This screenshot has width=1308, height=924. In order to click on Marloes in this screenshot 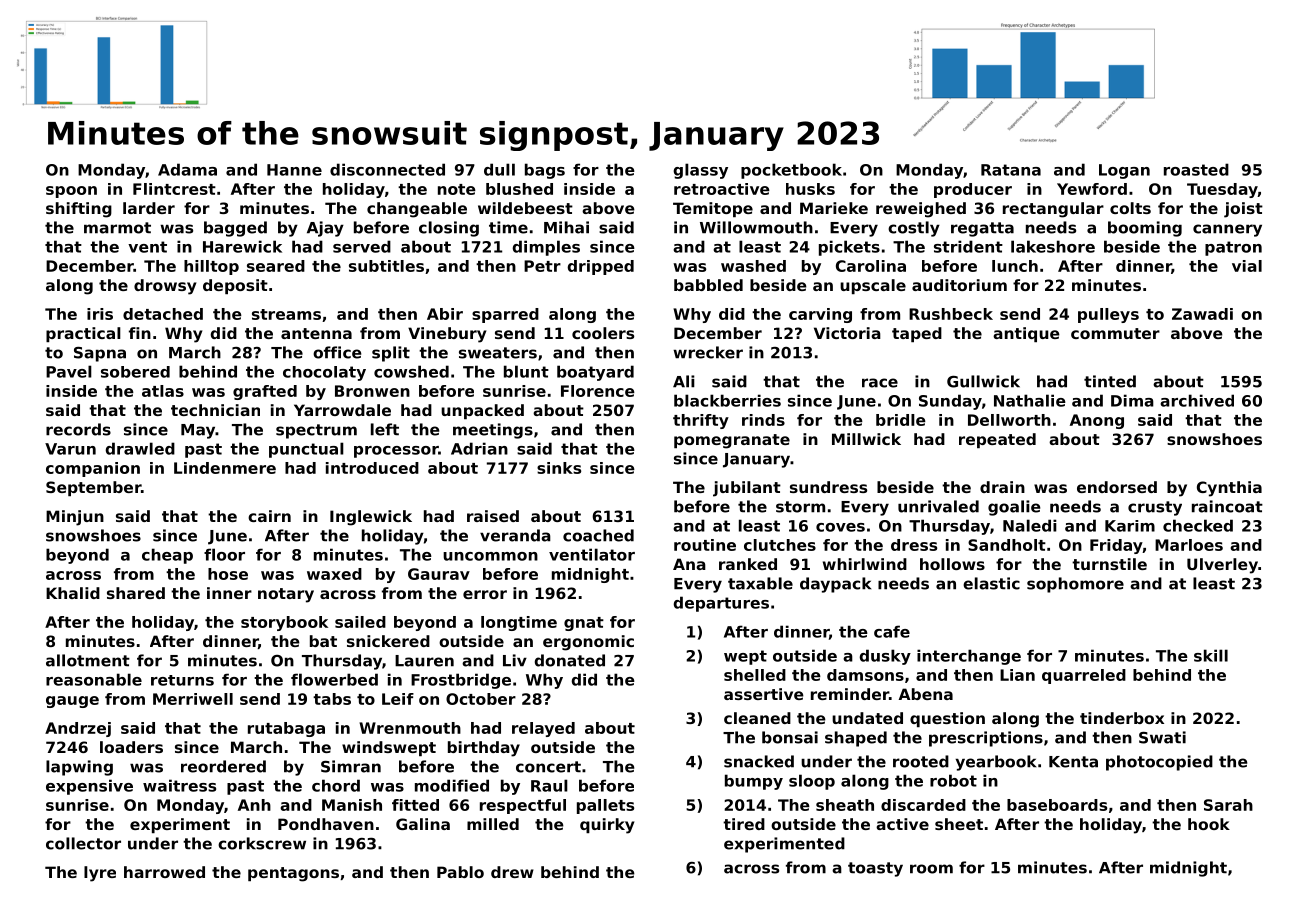, I will do `click(1189, 545)`.
